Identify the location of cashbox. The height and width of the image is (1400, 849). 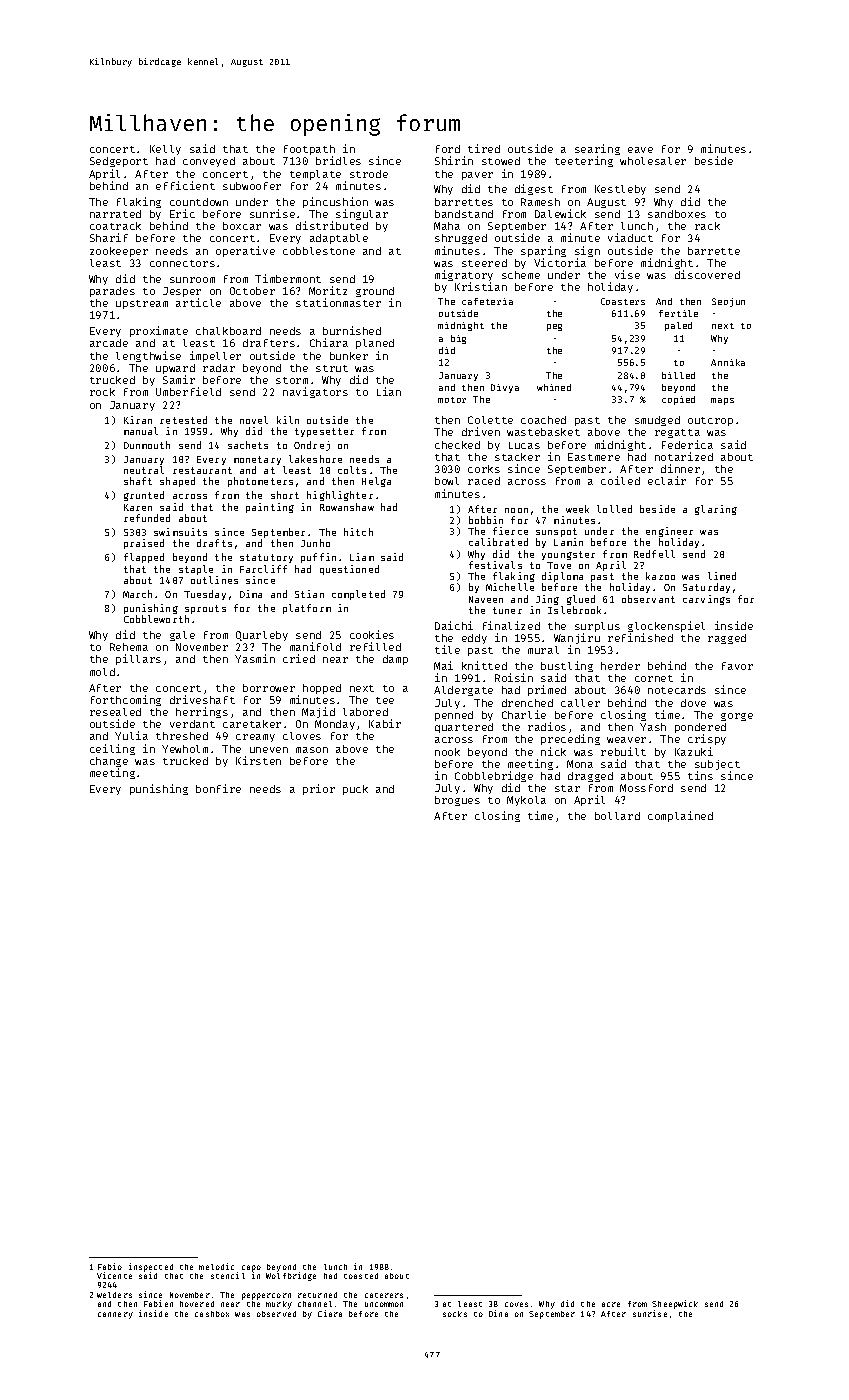
(212, 1314).
